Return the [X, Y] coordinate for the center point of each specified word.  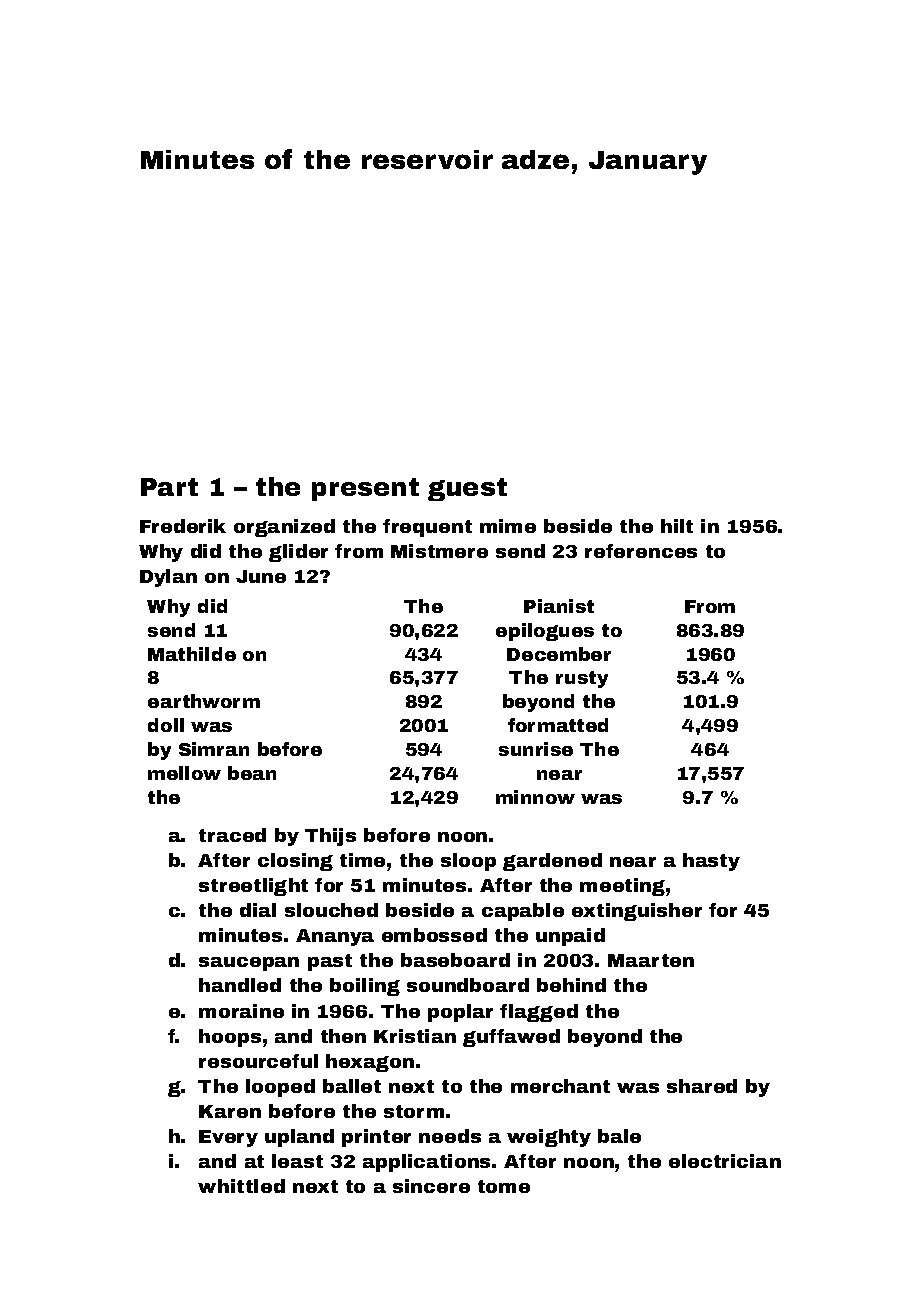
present [365, 489]
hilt [677, 526]
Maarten [651, 960]
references [641, 551]
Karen [230, 1111]
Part [169, 487]
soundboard [468, 985]
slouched [331, 910]
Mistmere [439, 551]
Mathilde [192, 654]
